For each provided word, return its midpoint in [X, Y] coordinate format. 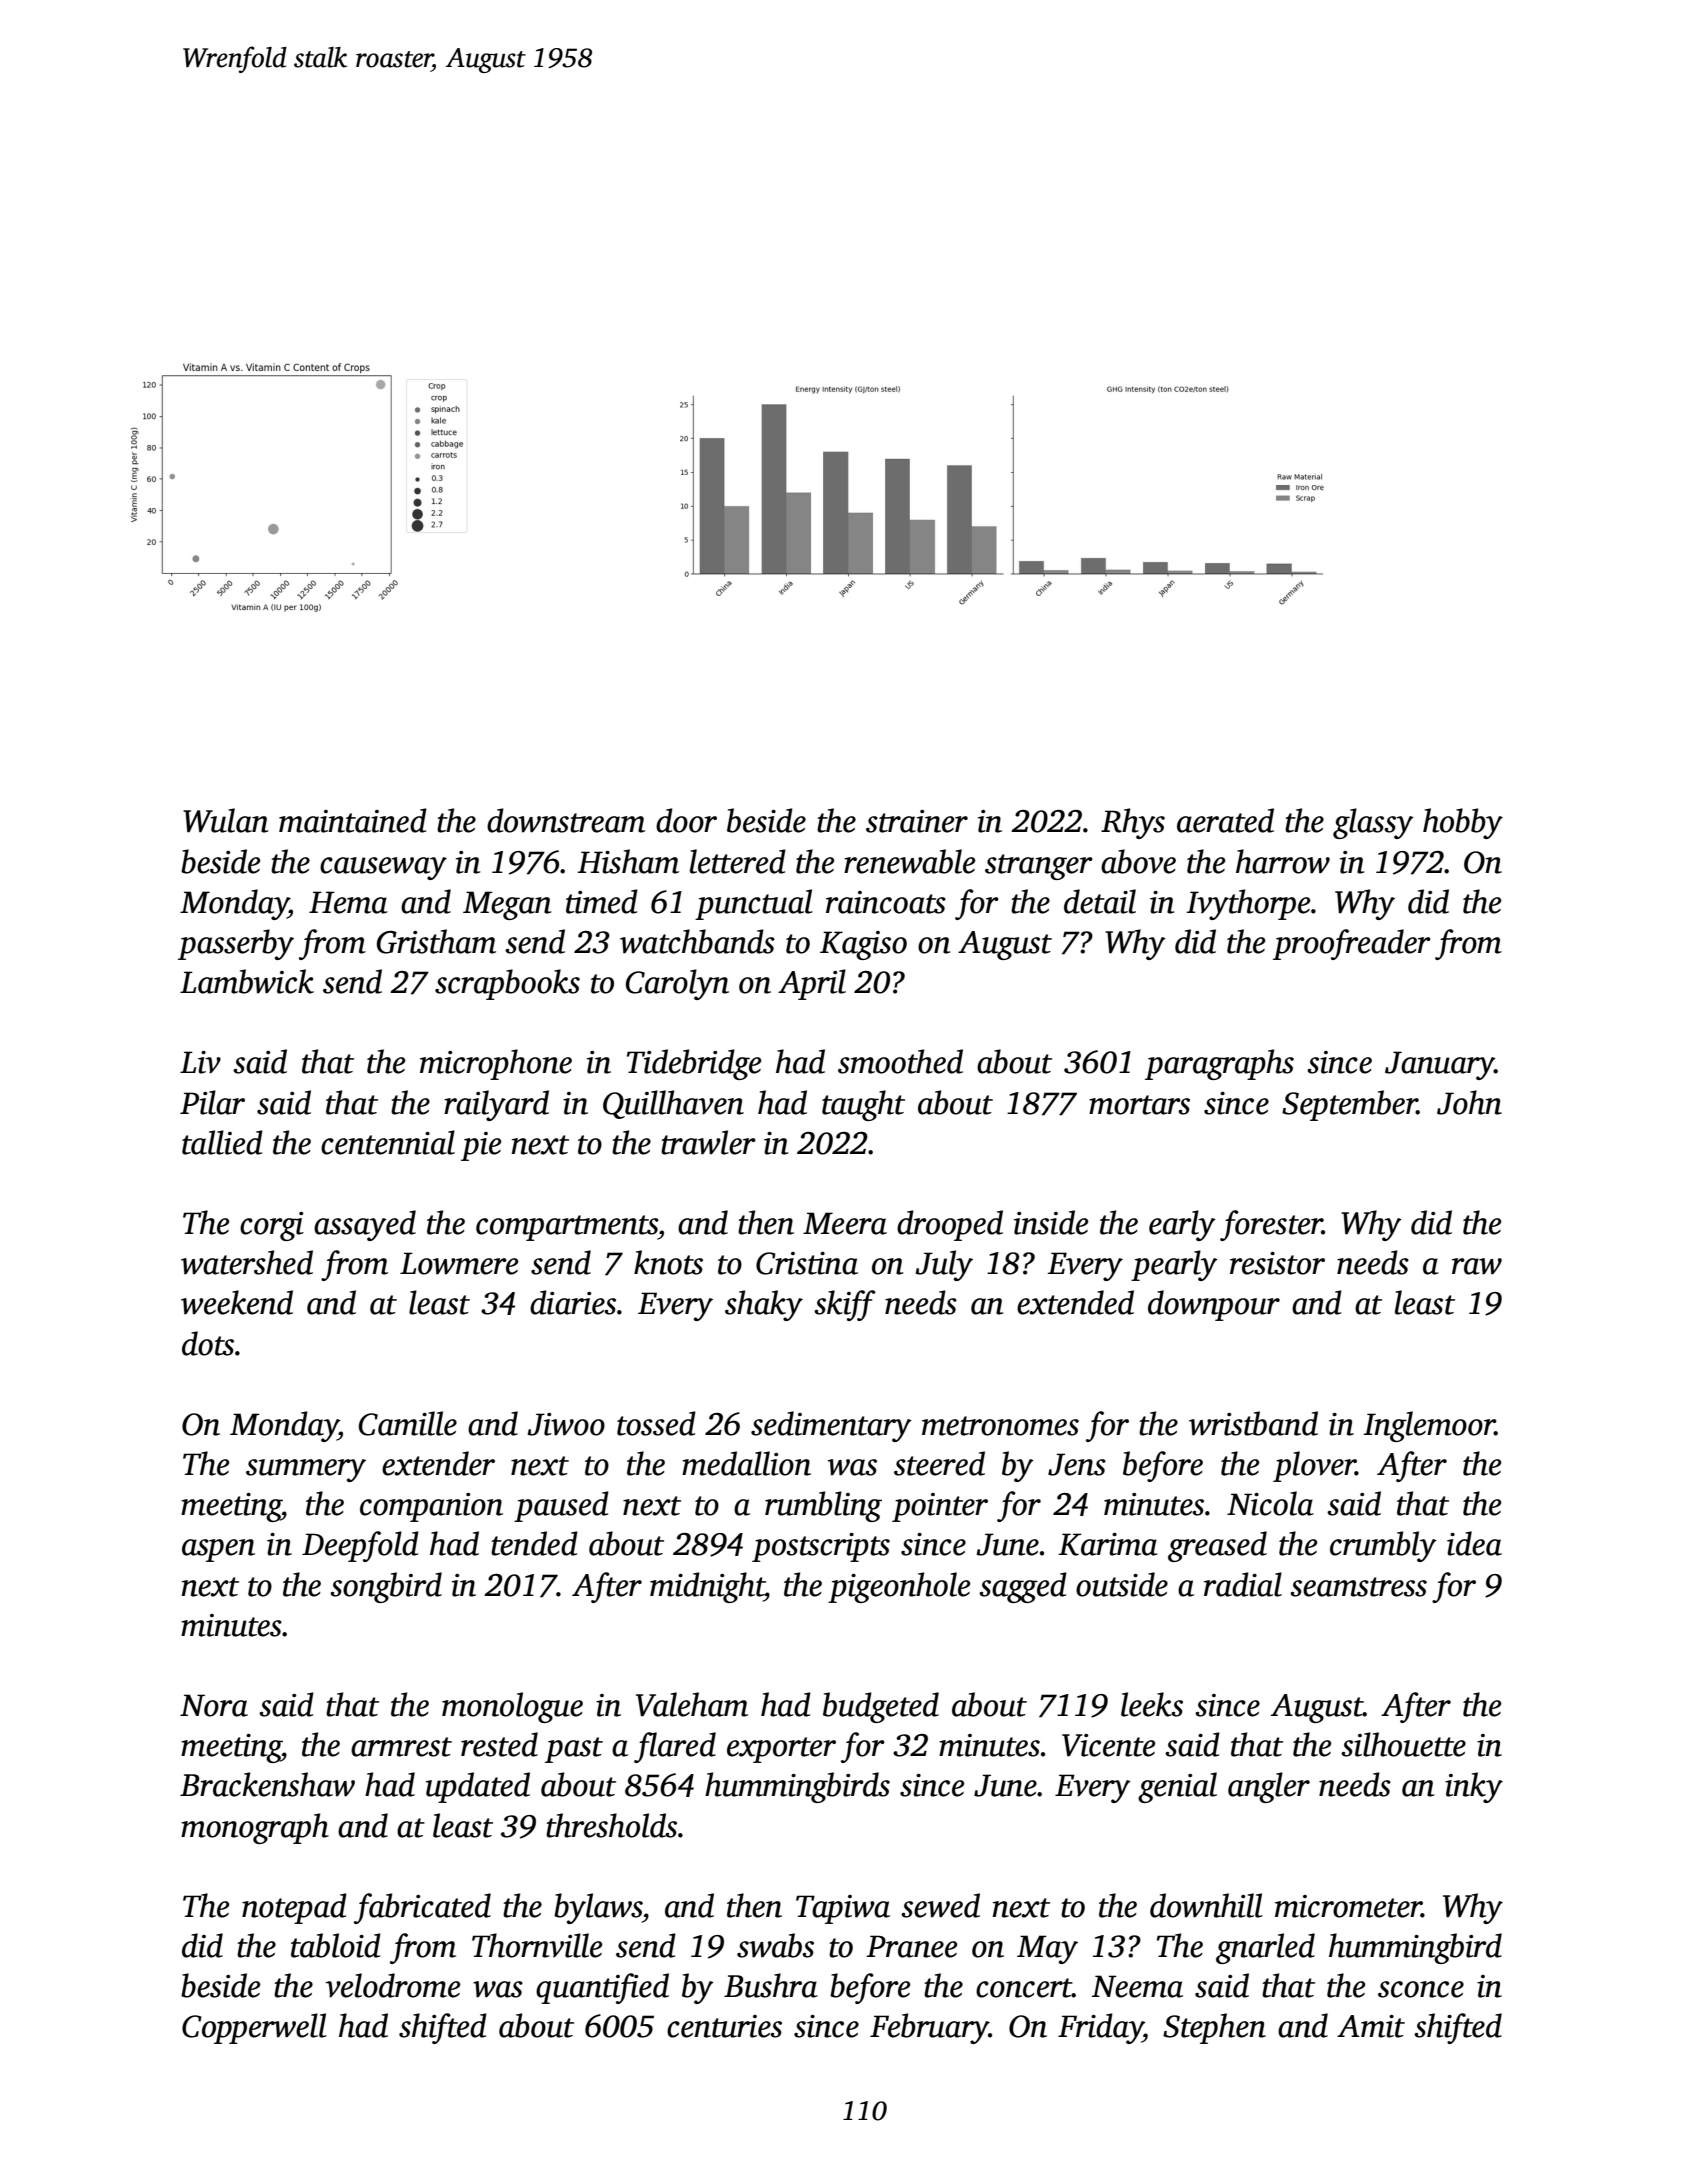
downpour [1214, 1305]
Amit [1371, 2026]
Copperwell [254, 2028]
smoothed [900, 1061]
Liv [200, 1062]
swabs [775, 1945]
